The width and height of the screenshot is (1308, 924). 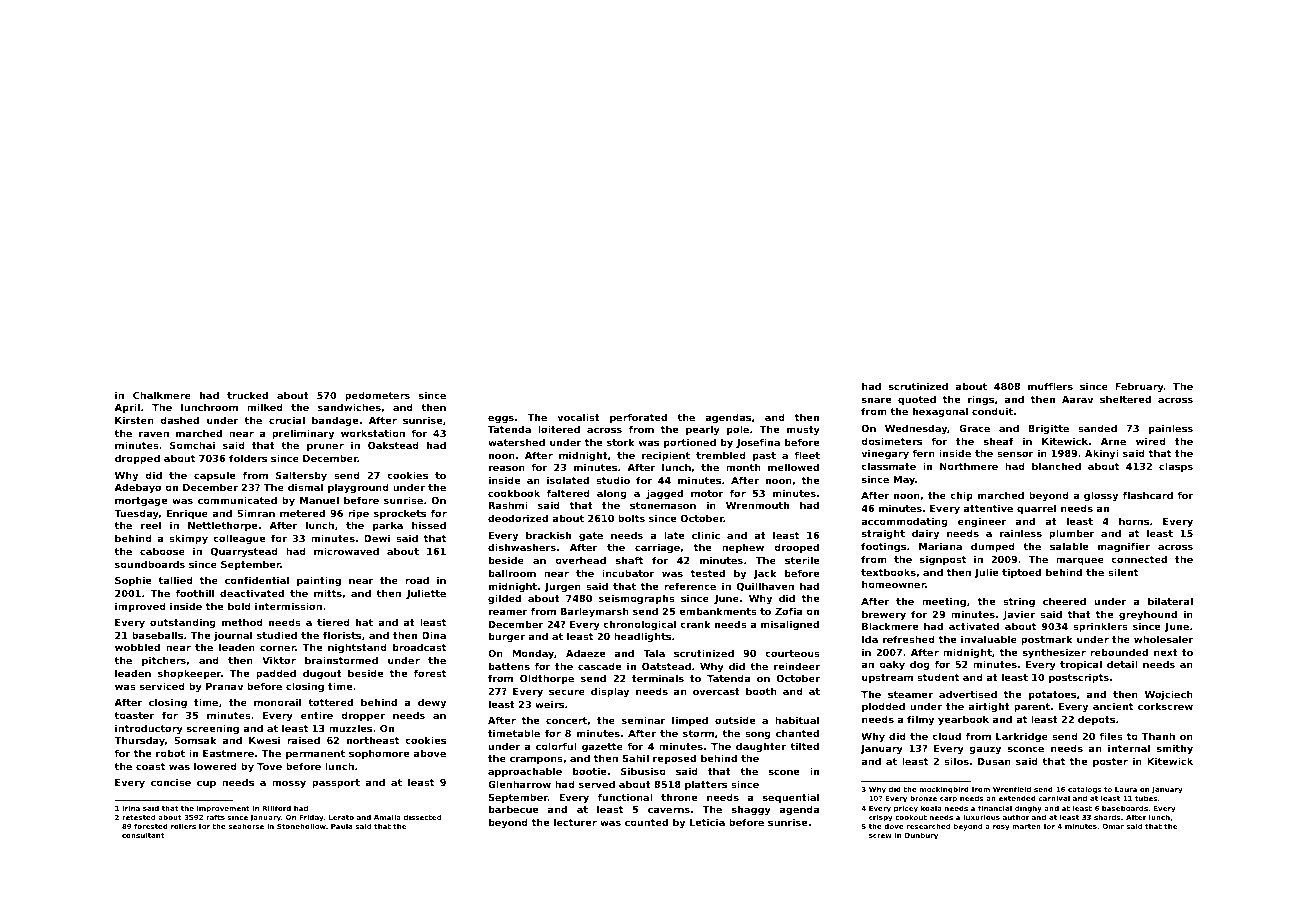 What do you see at coordinates (796, 548) in the screenshot?
I see `drooped` at bounding box center [796, 548].
